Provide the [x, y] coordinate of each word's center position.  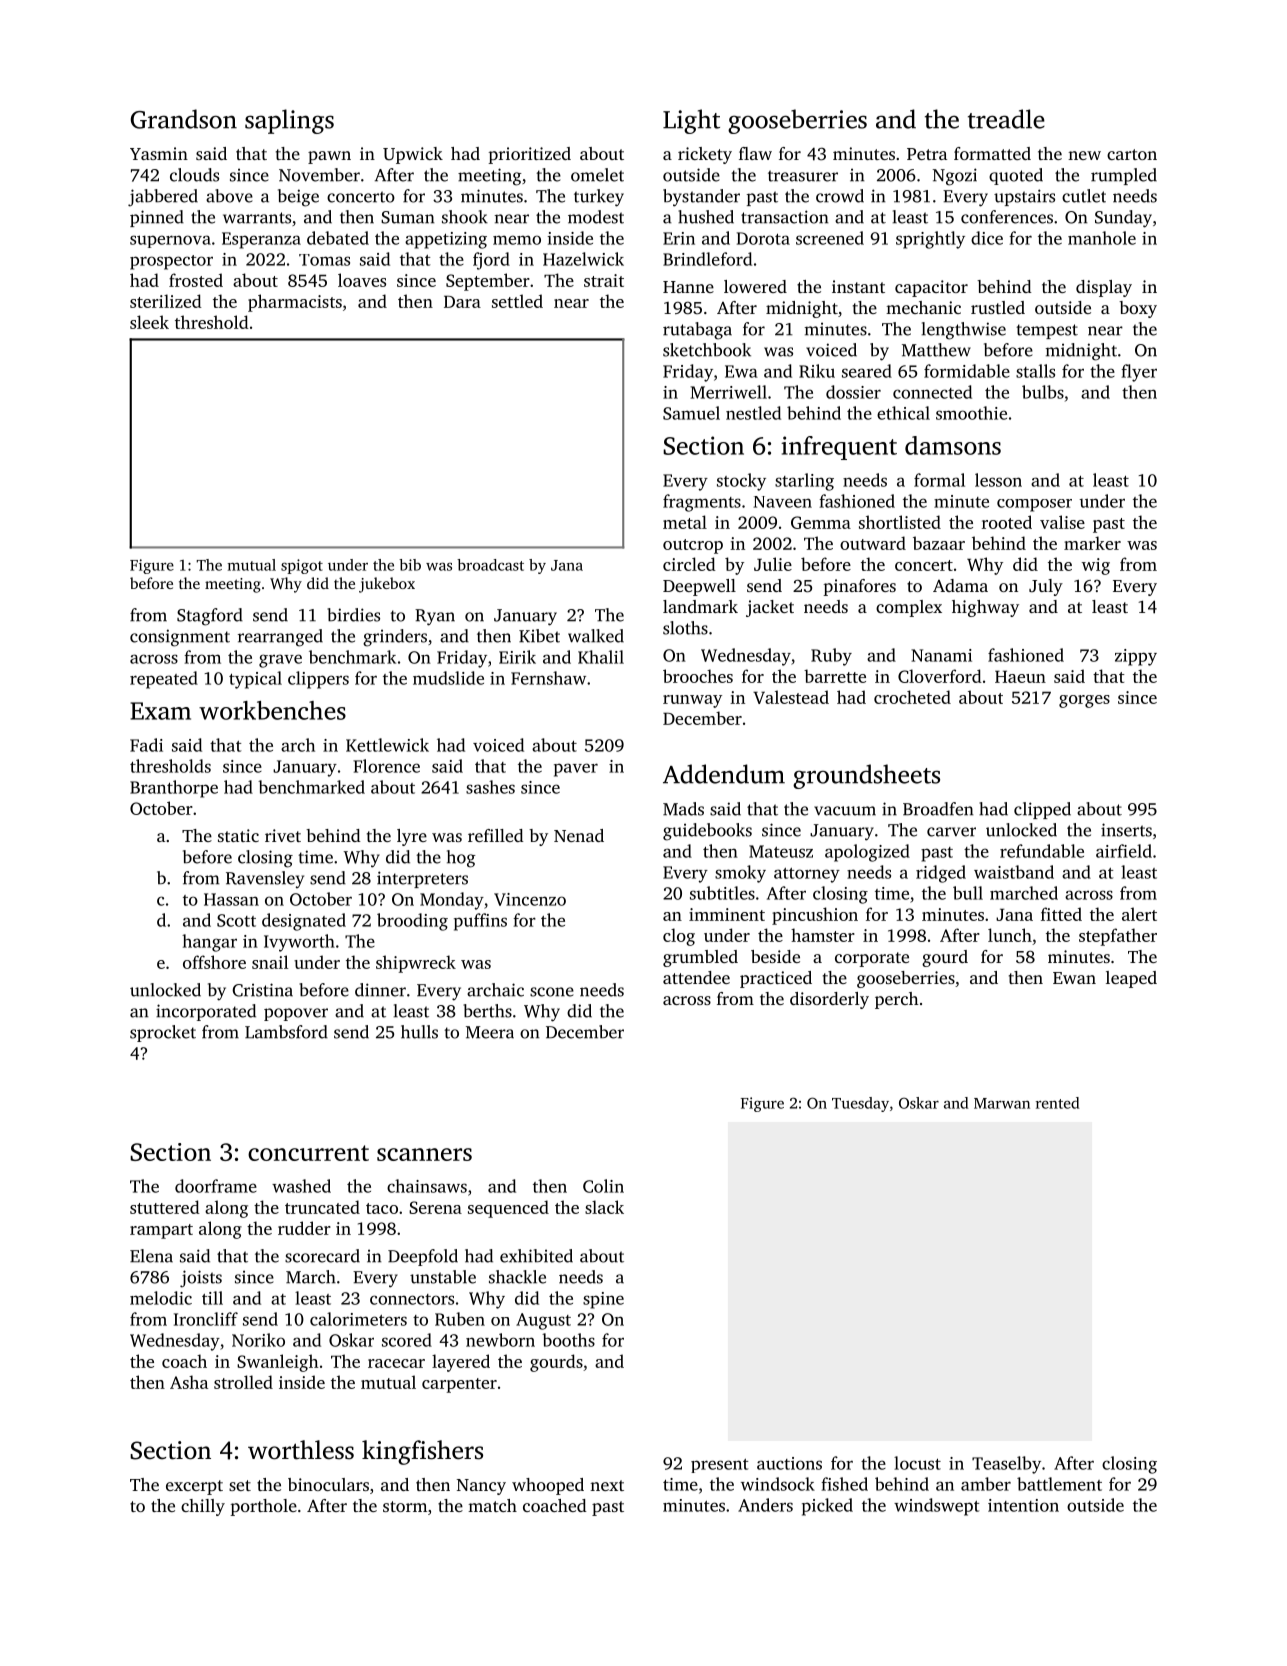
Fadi [146, 745]
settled [517, 301]
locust [917, 1463]
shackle [517, 1277]
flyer [1139, 373]
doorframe [216, 1186]
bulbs [1043, 392]
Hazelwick [583, 259]
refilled [496, 835]
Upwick [413, 155]
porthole [263, 1507]
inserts [1126, 830]
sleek [149, 322]
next [607, 1485]
